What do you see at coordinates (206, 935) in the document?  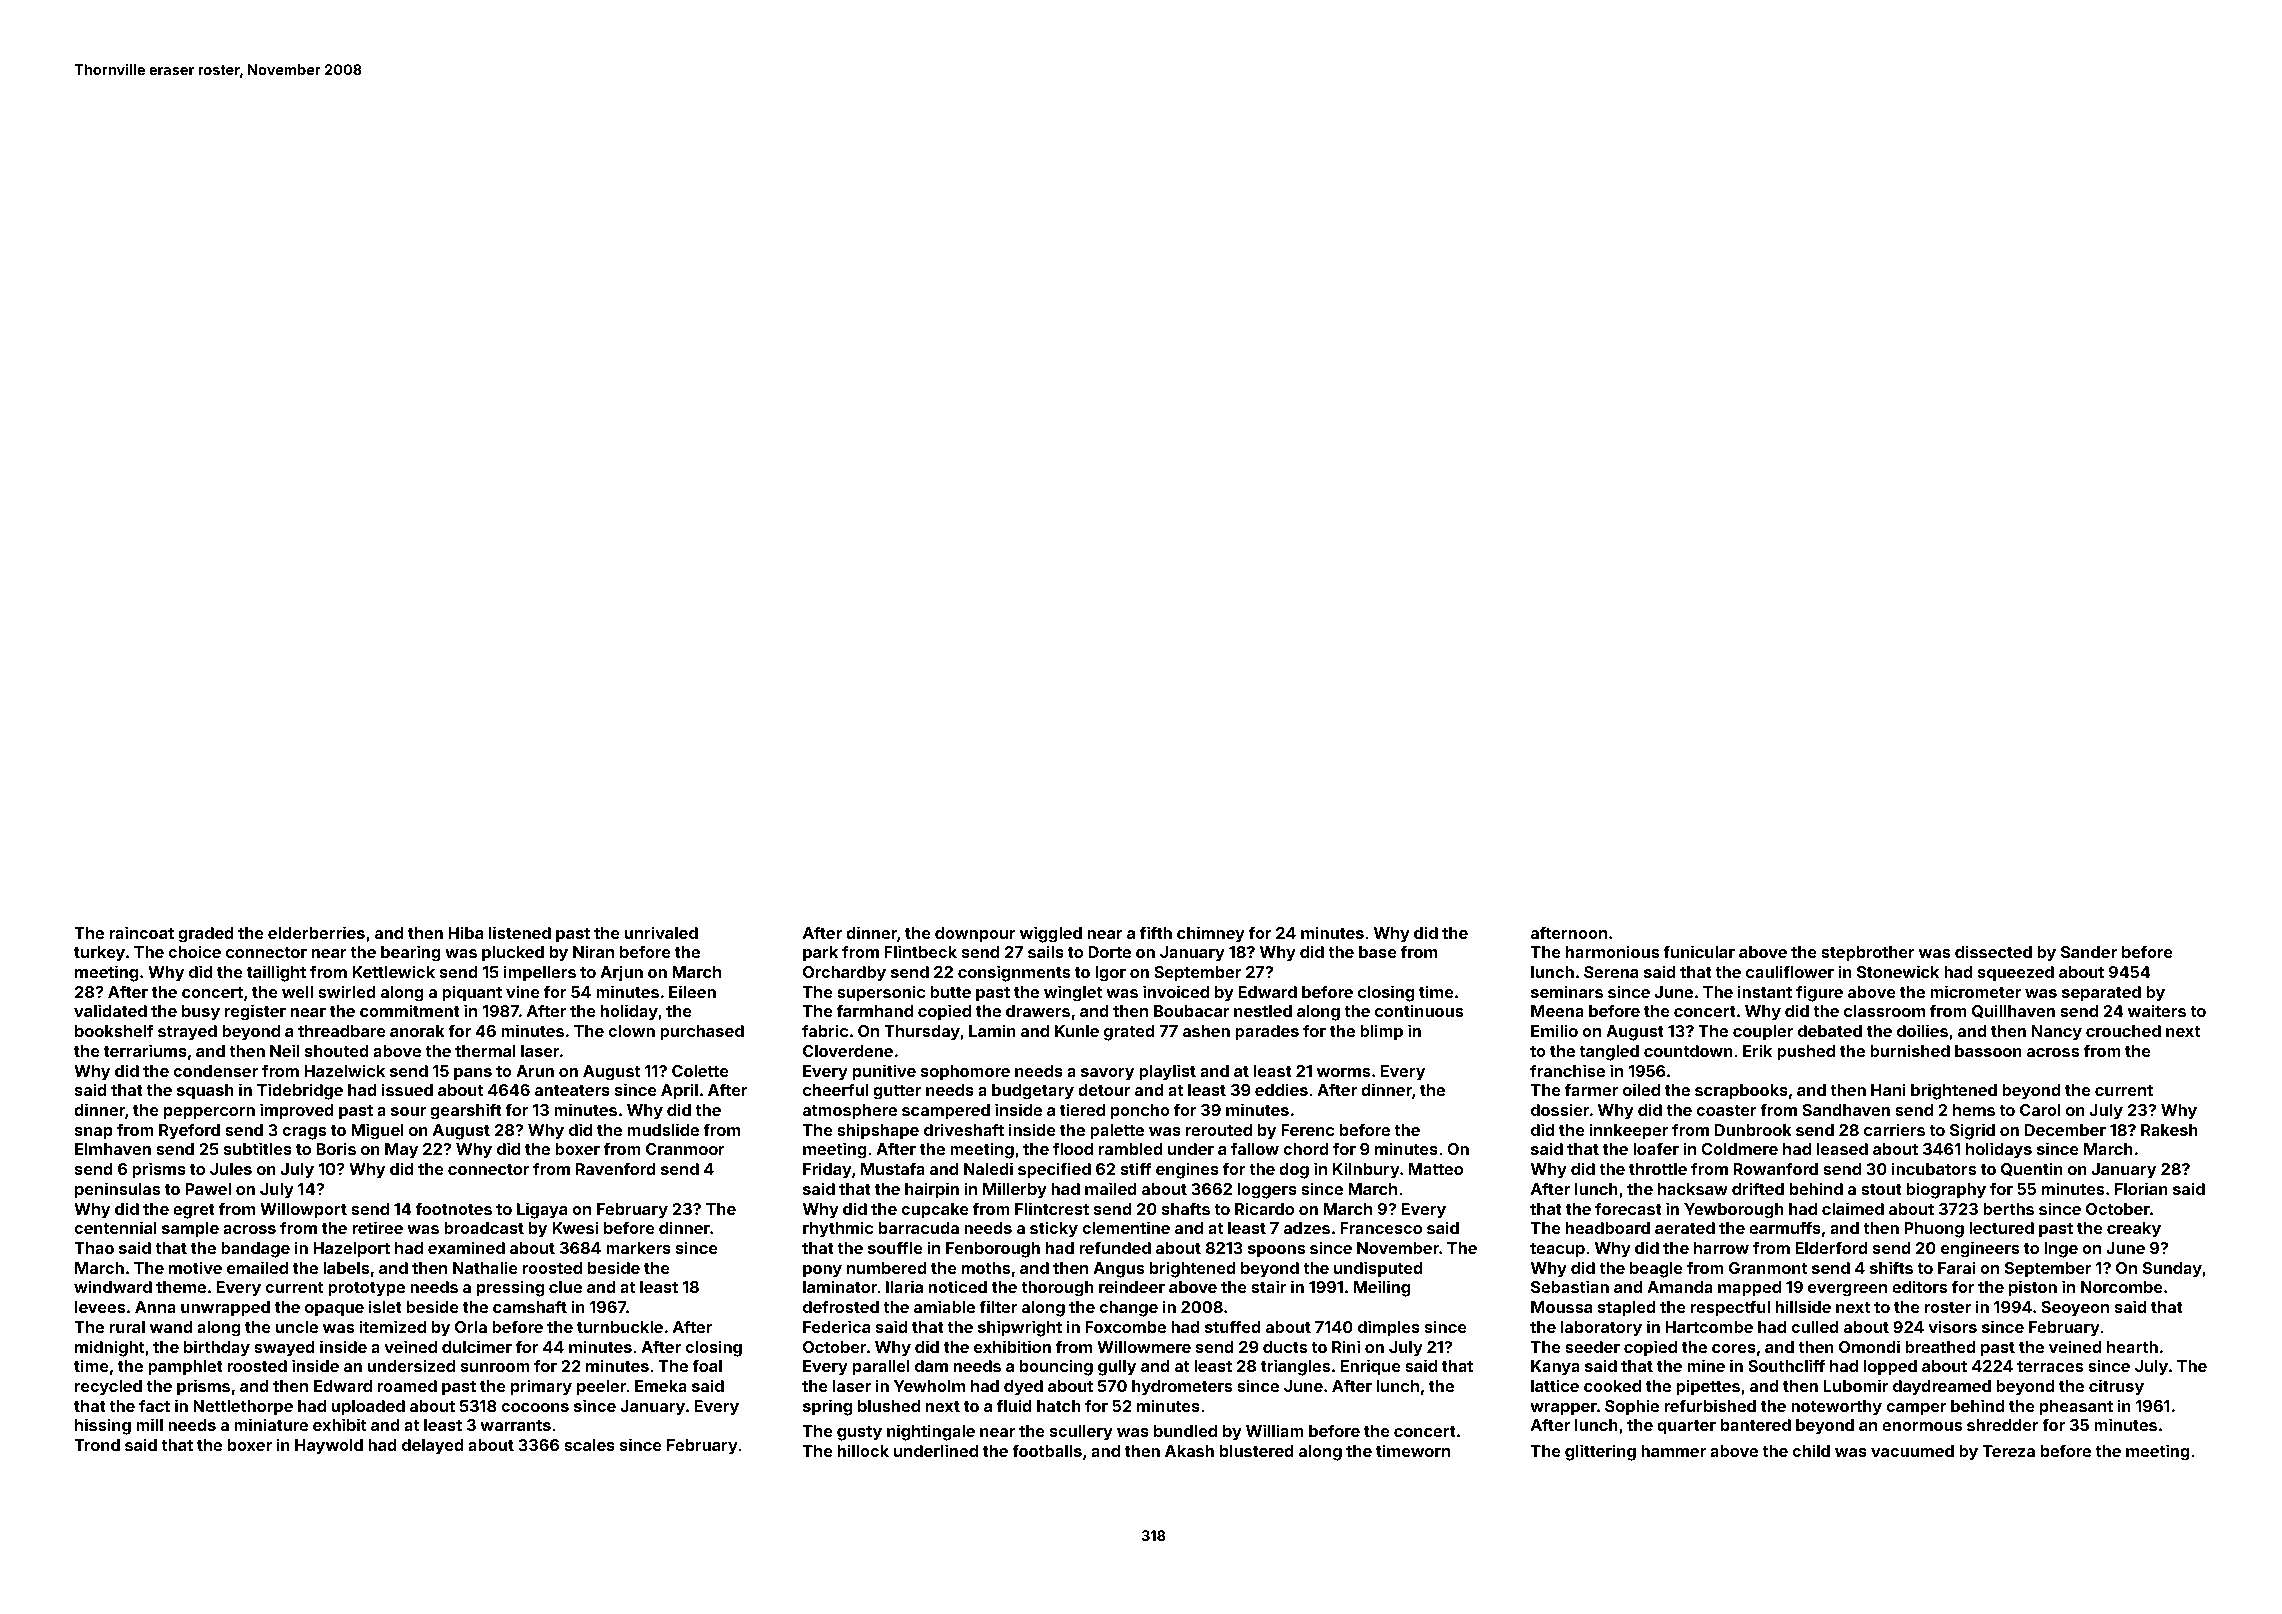 I see `graded` at bounding box center [206, 935].
